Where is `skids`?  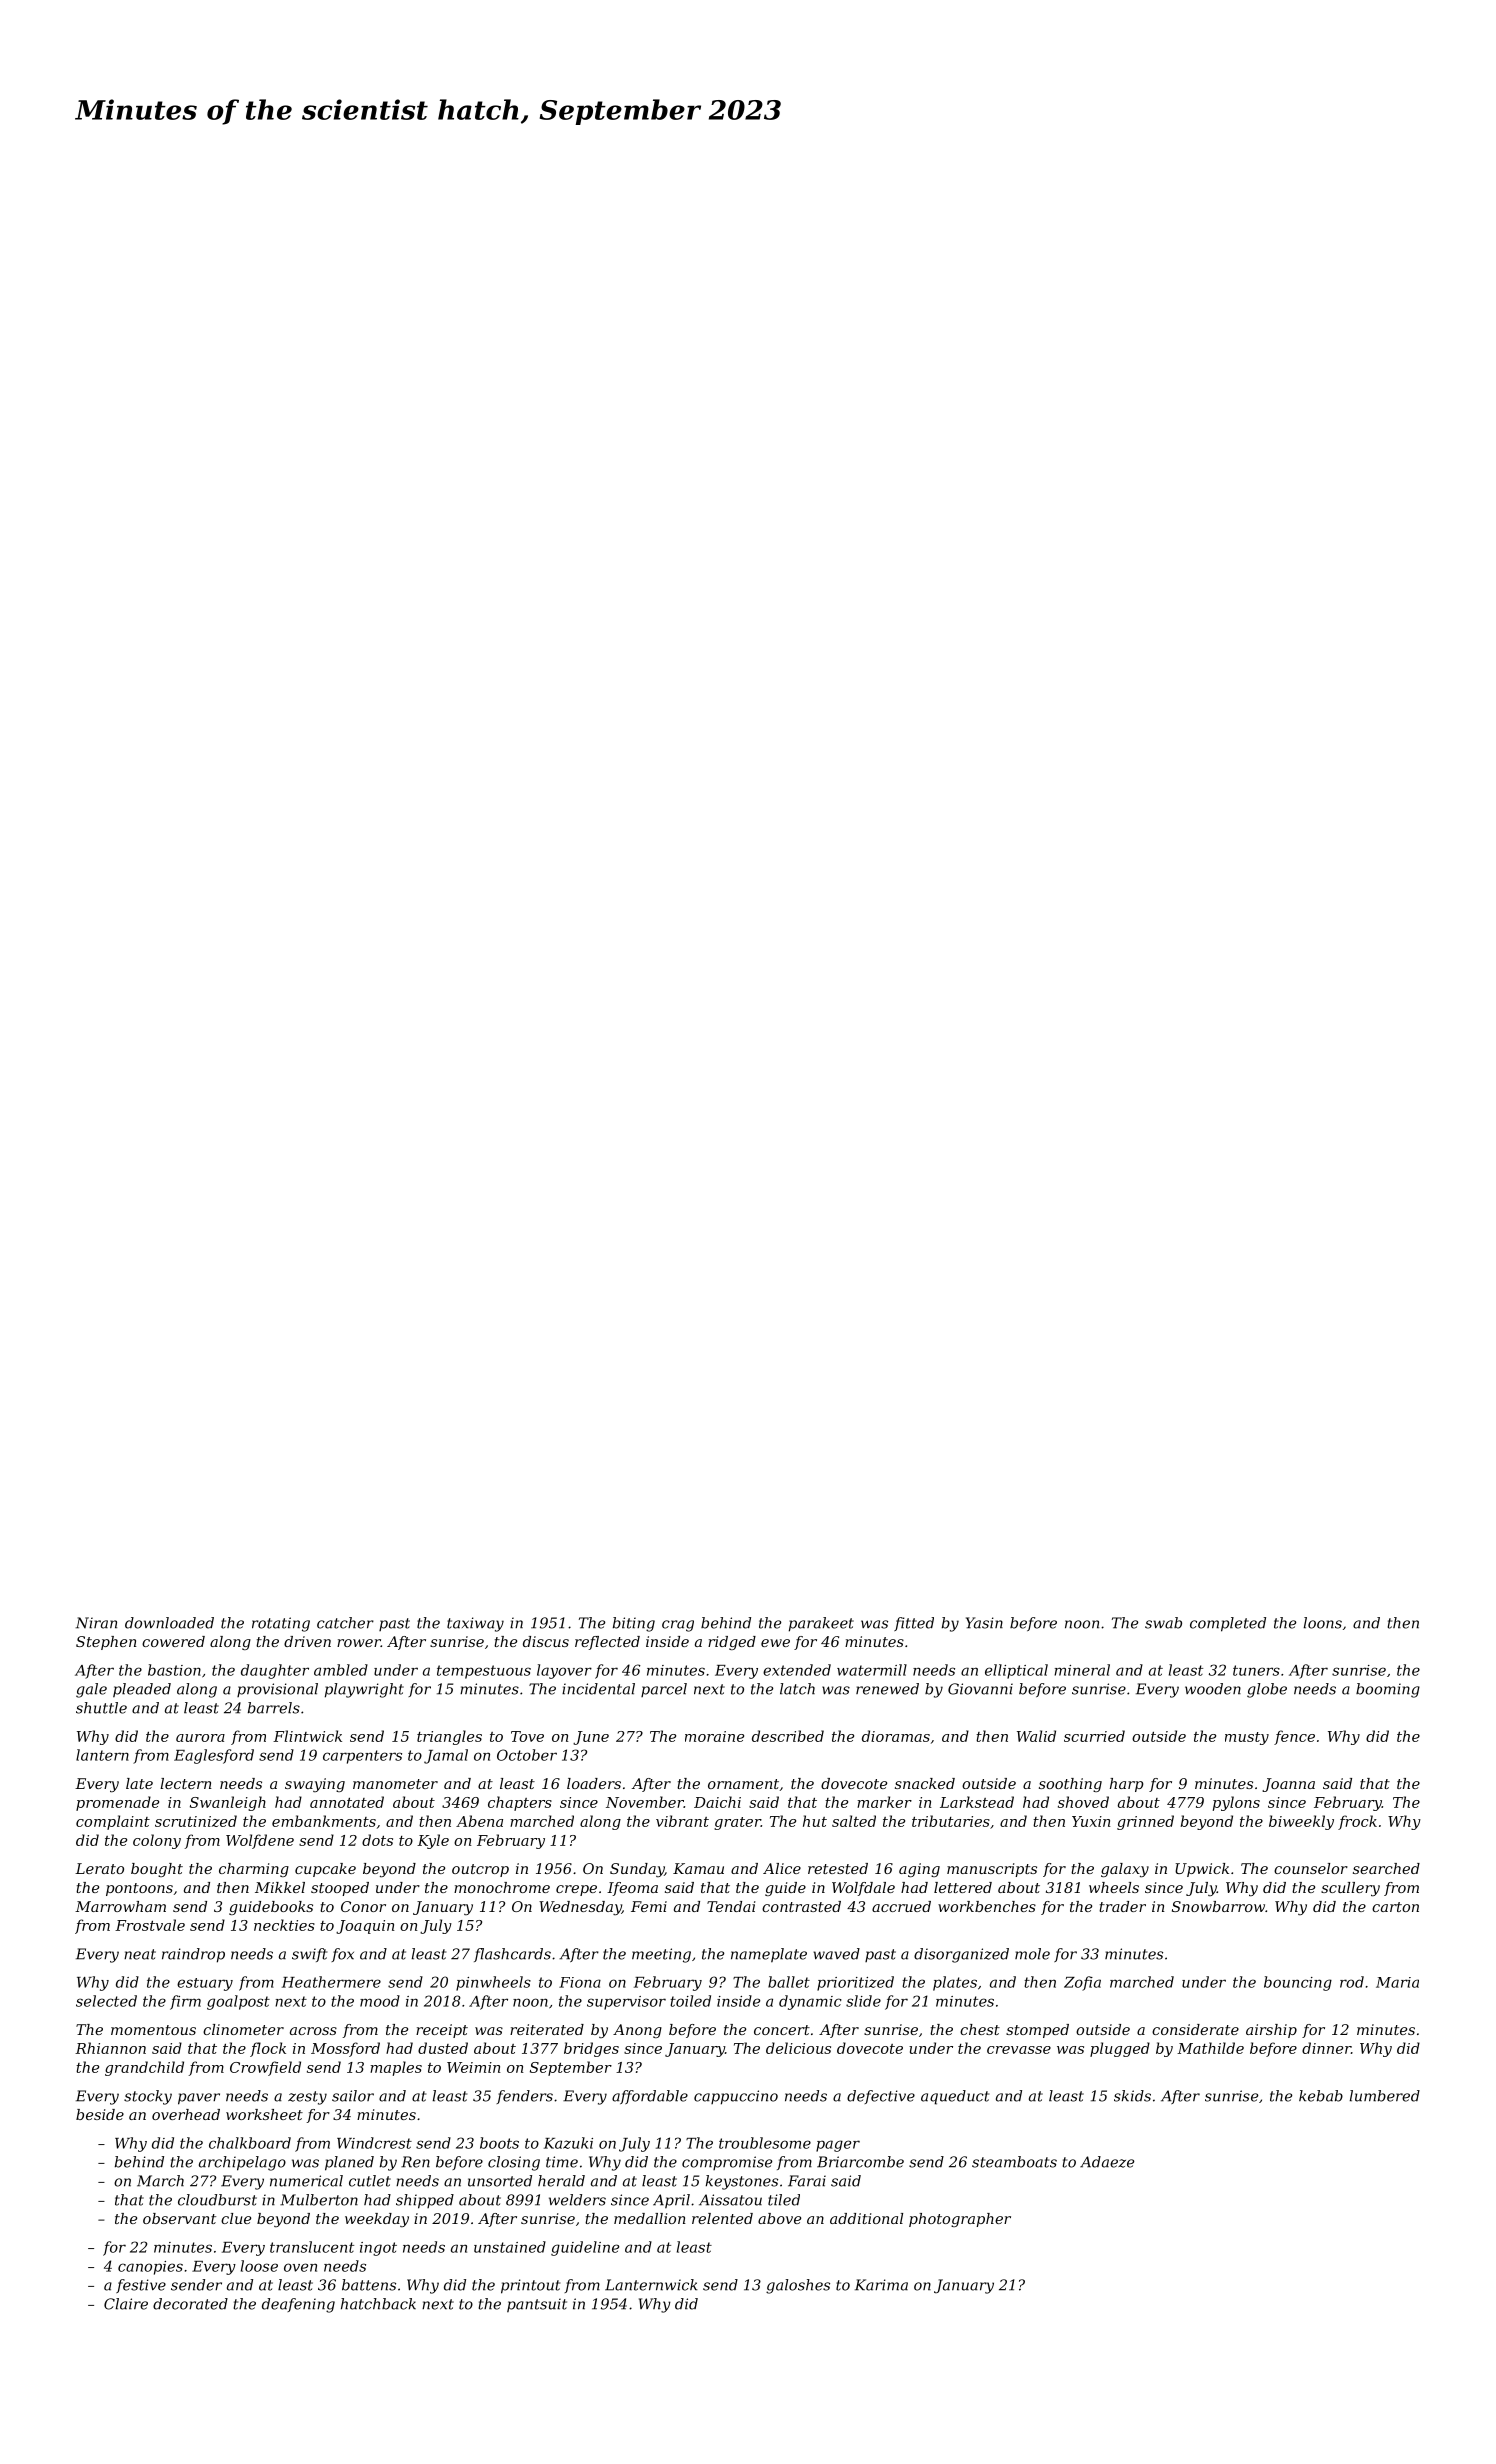
skids is located at coordinates (1132, 2096).
